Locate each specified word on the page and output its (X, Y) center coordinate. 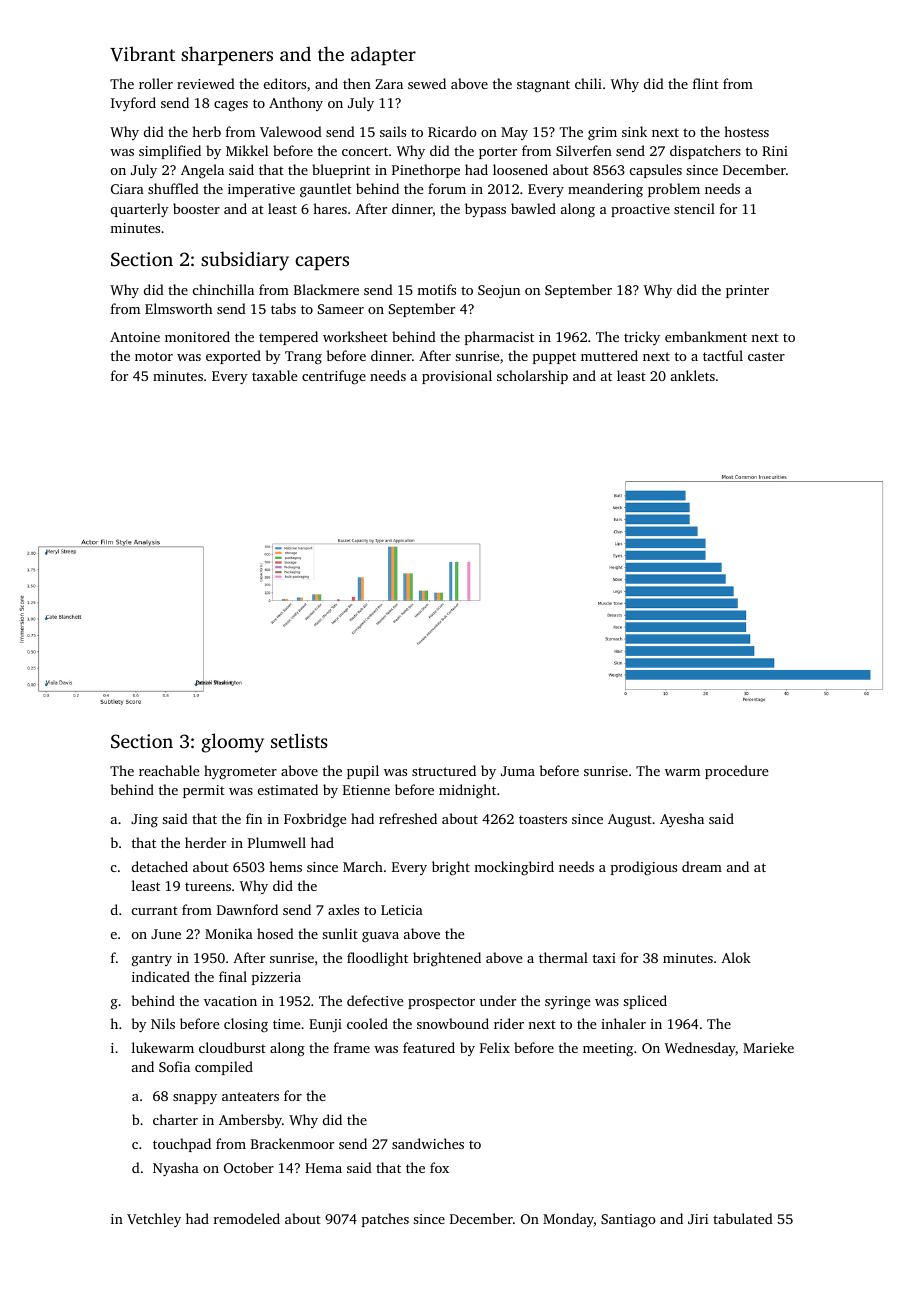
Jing (144, 820)
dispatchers (705, 152)
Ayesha (682, 820)
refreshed (408, 818)
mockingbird (514, 868)
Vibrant (142, 54)
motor (154, 356)
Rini (775, 151)
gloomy (232, 743)
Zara (389, 84)
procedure (736, 772)
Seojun (499, 291)
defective (375, 1000)
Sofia (174, 1066)
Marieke (768, 1047)
